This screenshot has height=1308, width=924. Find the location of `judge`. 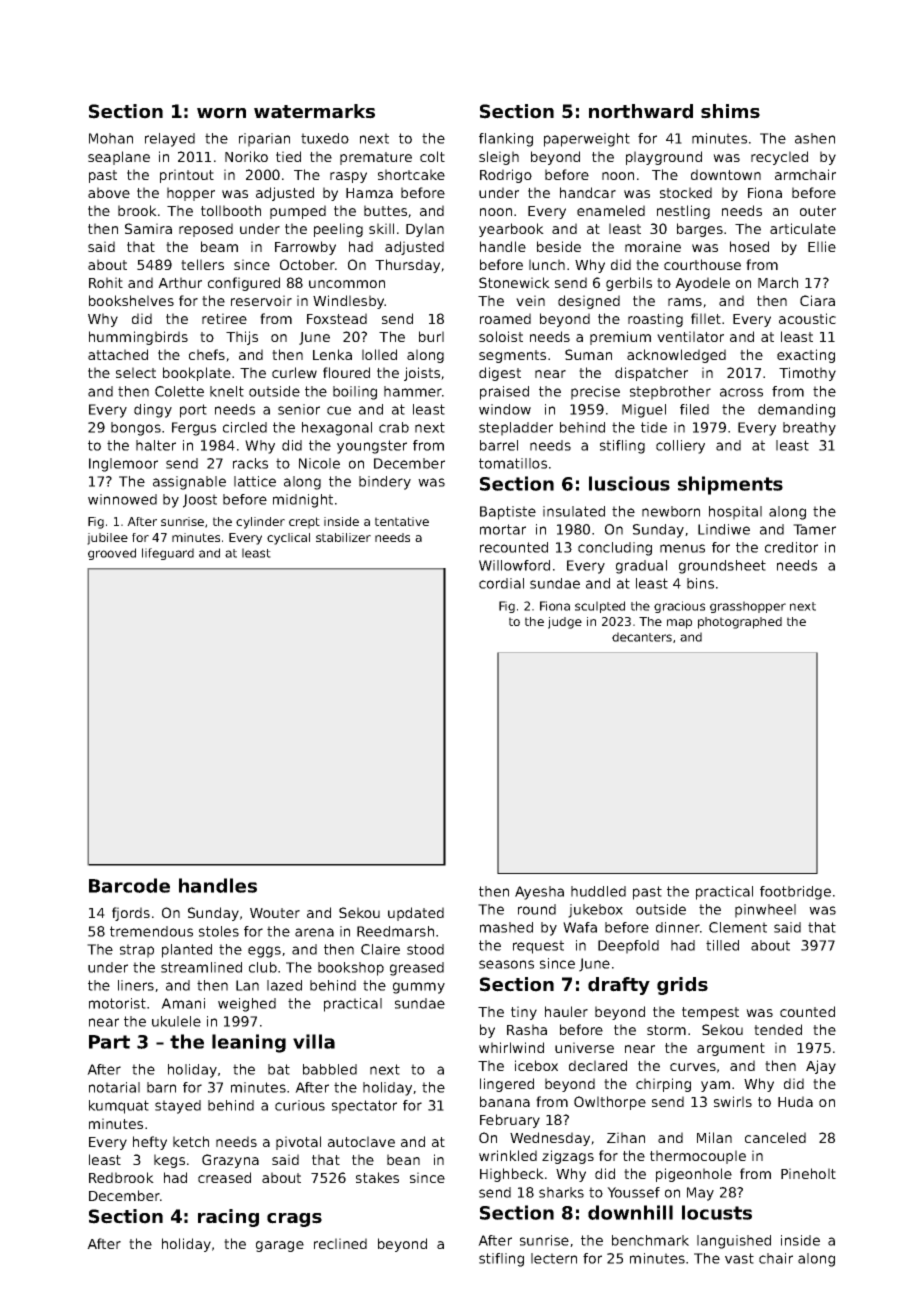

judge is located at coordinates (565, 623).
